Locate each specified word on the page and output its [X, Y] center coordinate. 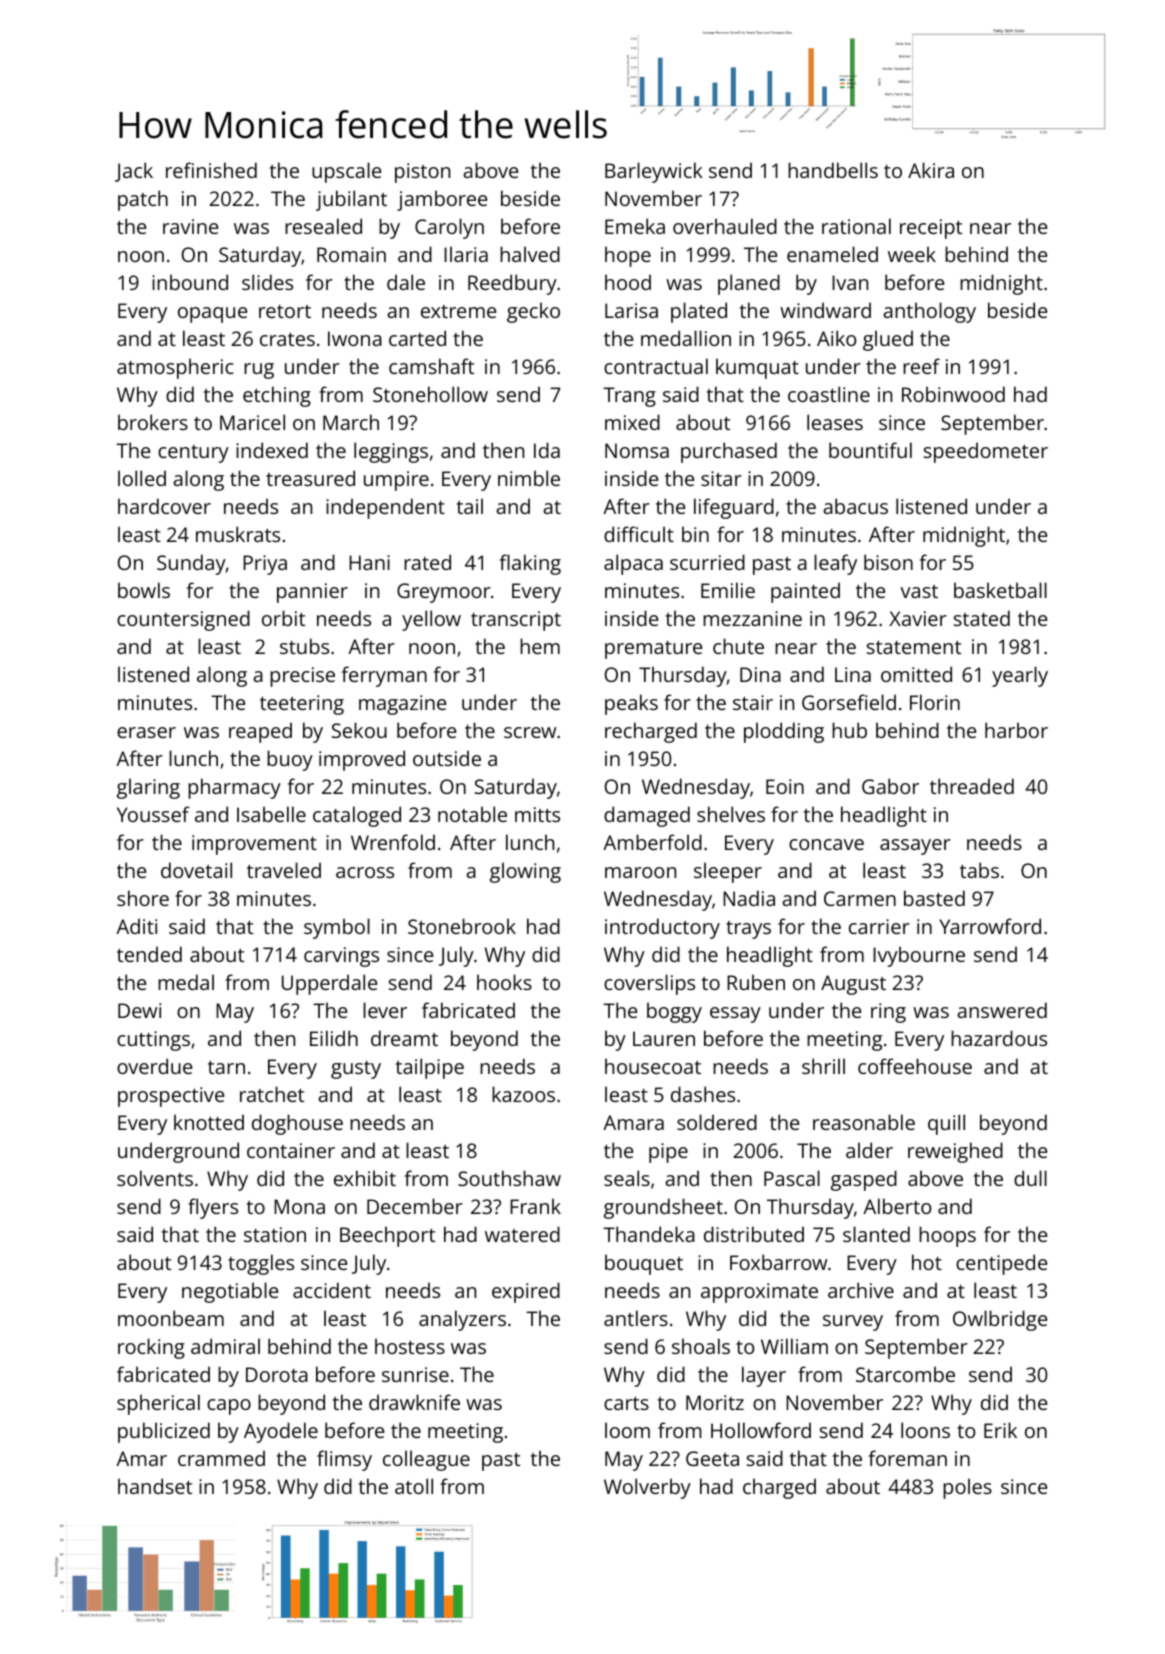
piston [422, 173]
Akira [931, 170]
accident [332, 1290]
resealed [323, 226]
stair [753, 702]
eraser [146, 732]
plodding [784, 732]
